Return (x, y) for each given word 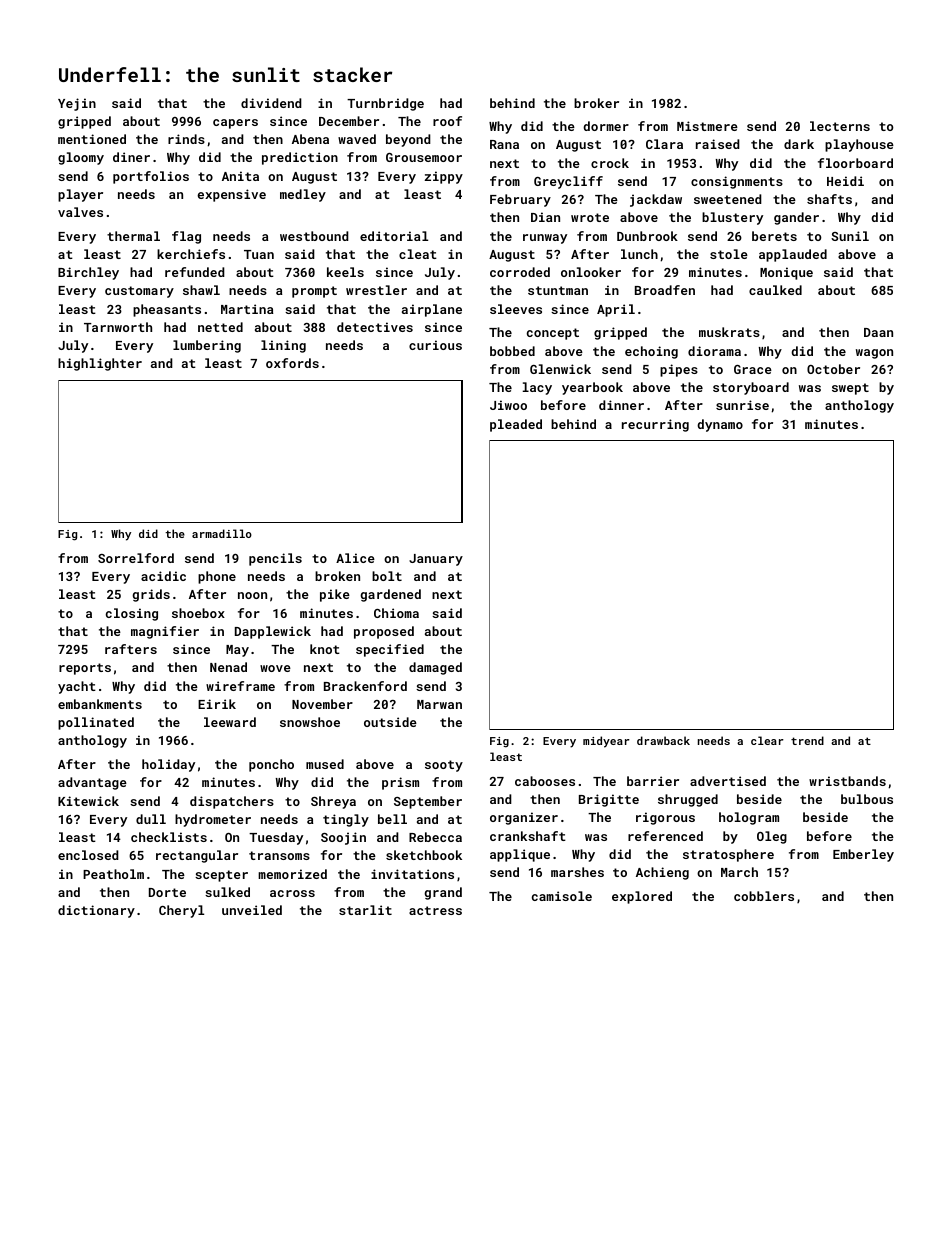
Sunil (850, 236)
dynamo (720, 425)
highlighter (100, 364)
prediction (300, 158)
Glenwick (560, 369)
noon (252, 595)
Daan (878, 332)
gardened (390, 595)
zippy (443, 177)
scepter (221, 876)
